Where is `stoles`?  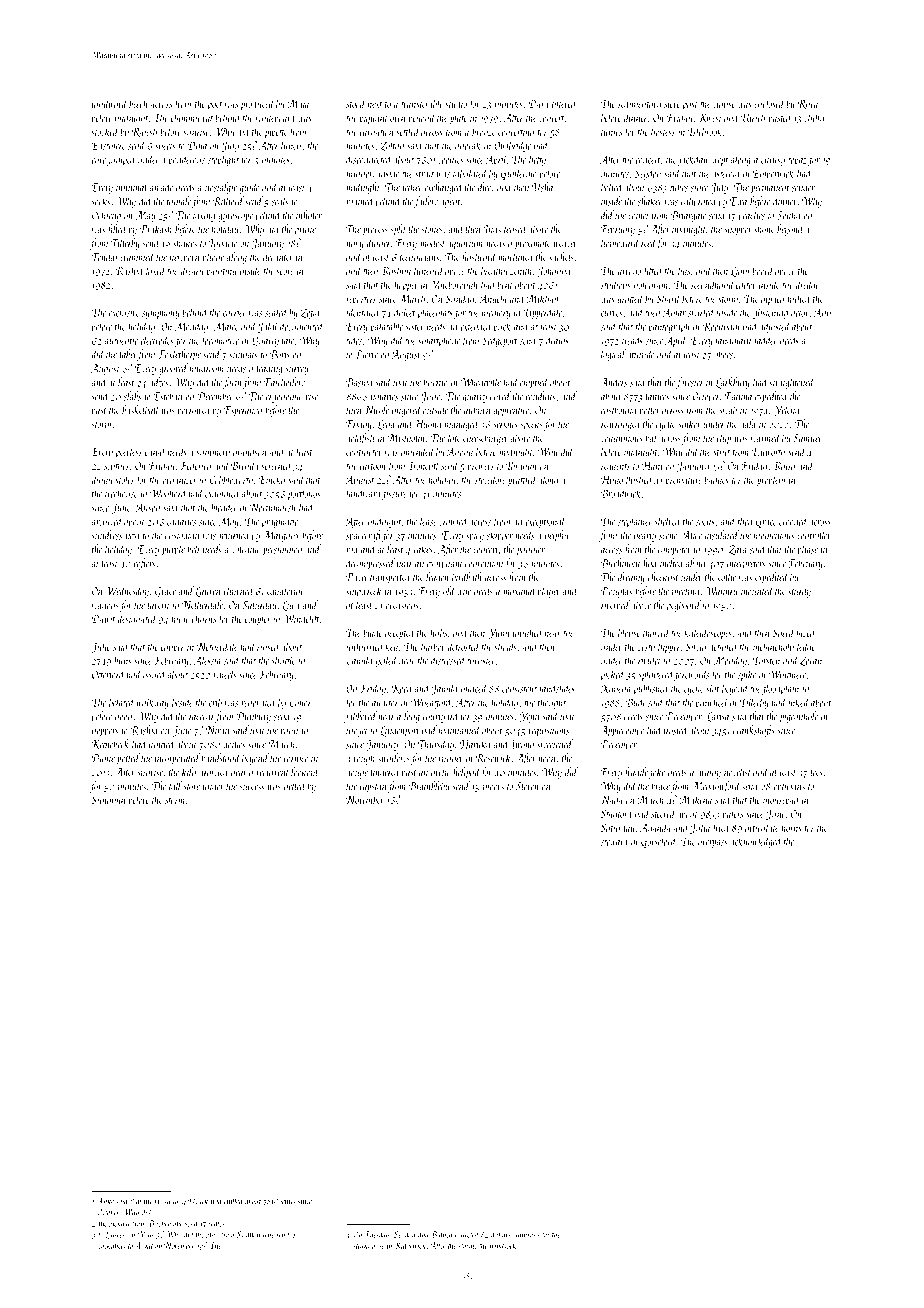
stoles is located at coordinates (124, 479).
